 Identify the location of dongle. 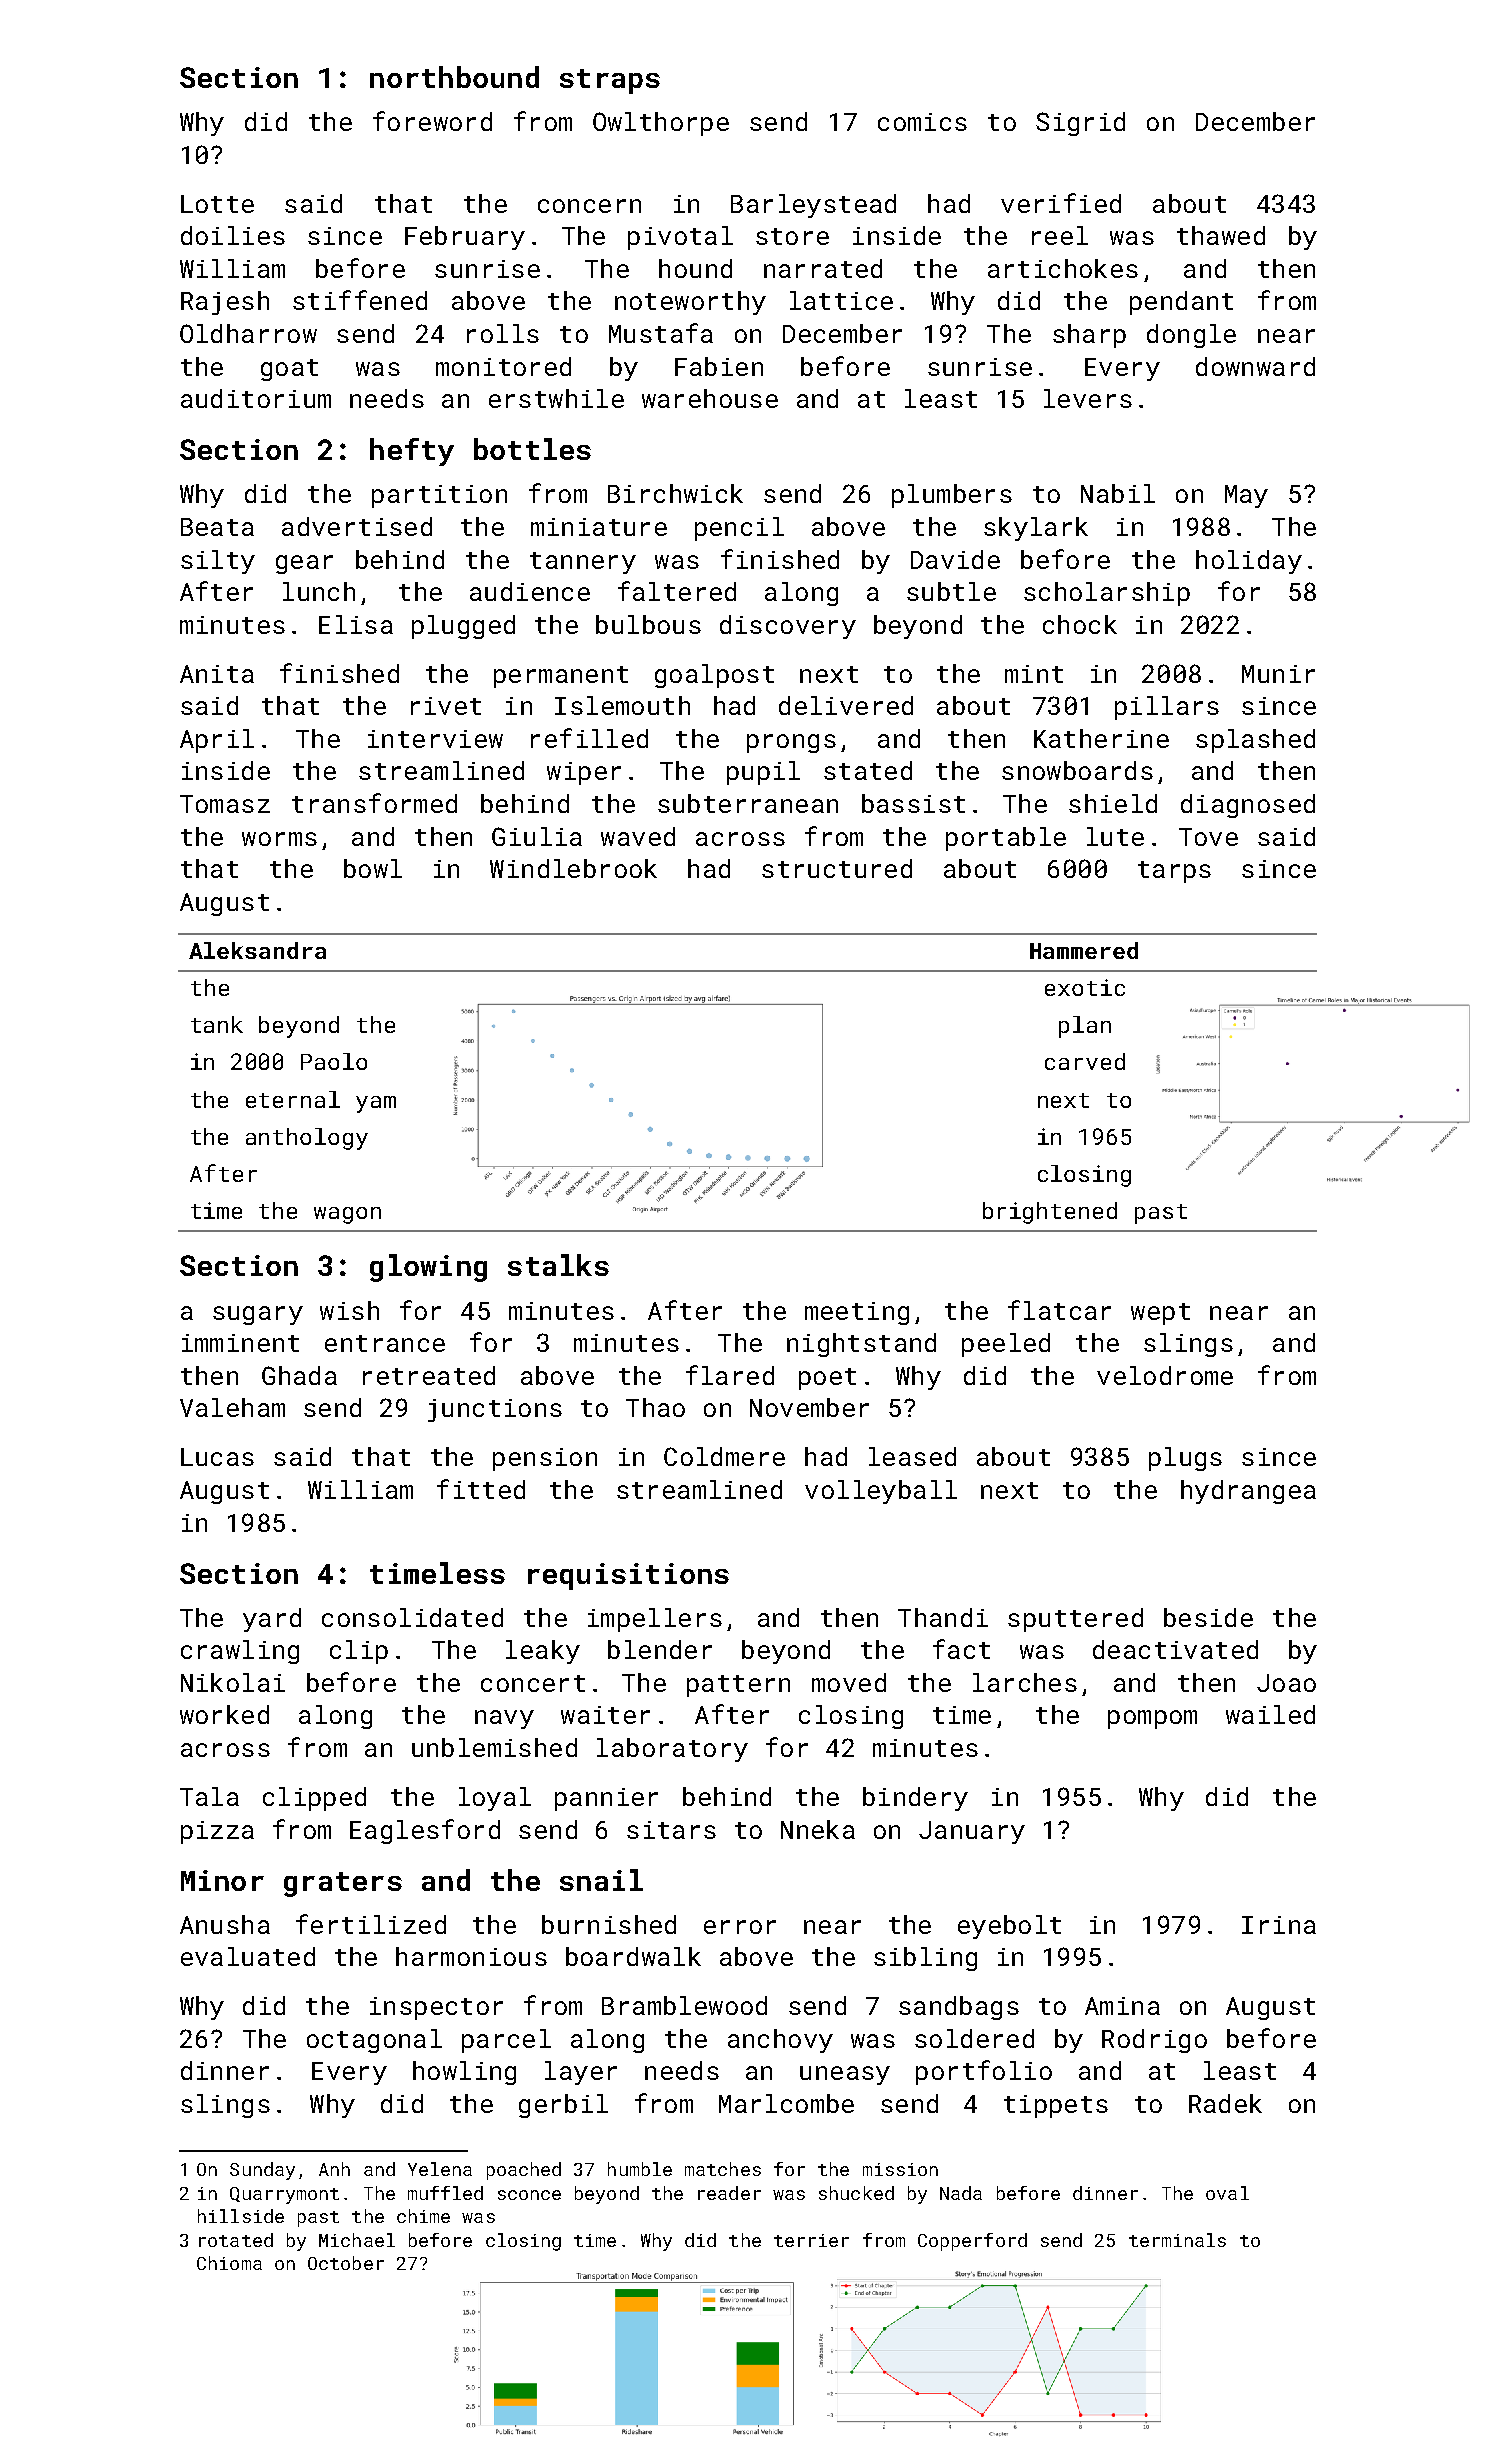
(1191, 336).
